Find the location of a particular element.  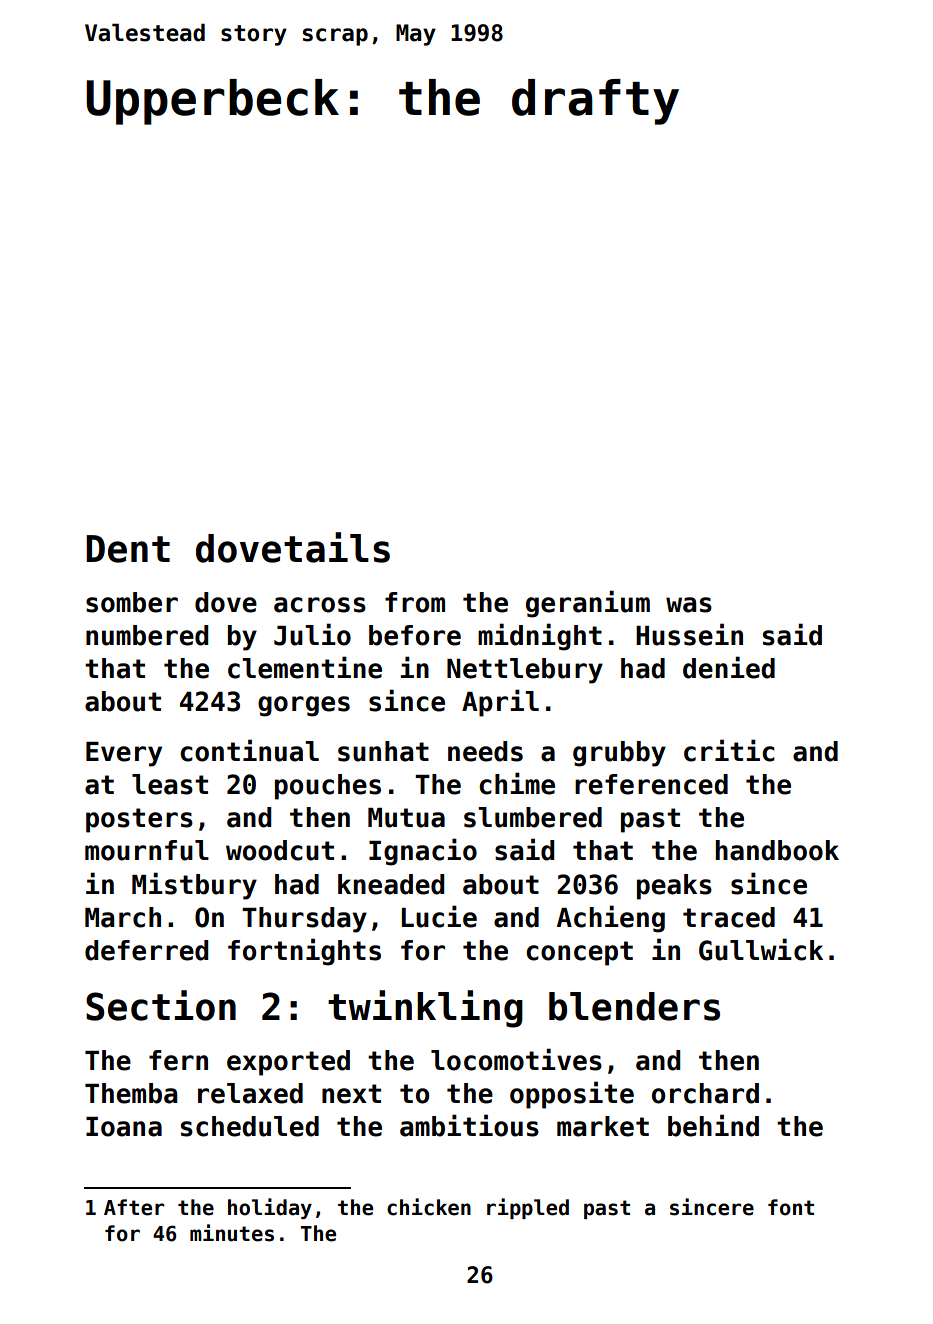

Dent is located at coordinates (128, 549).
